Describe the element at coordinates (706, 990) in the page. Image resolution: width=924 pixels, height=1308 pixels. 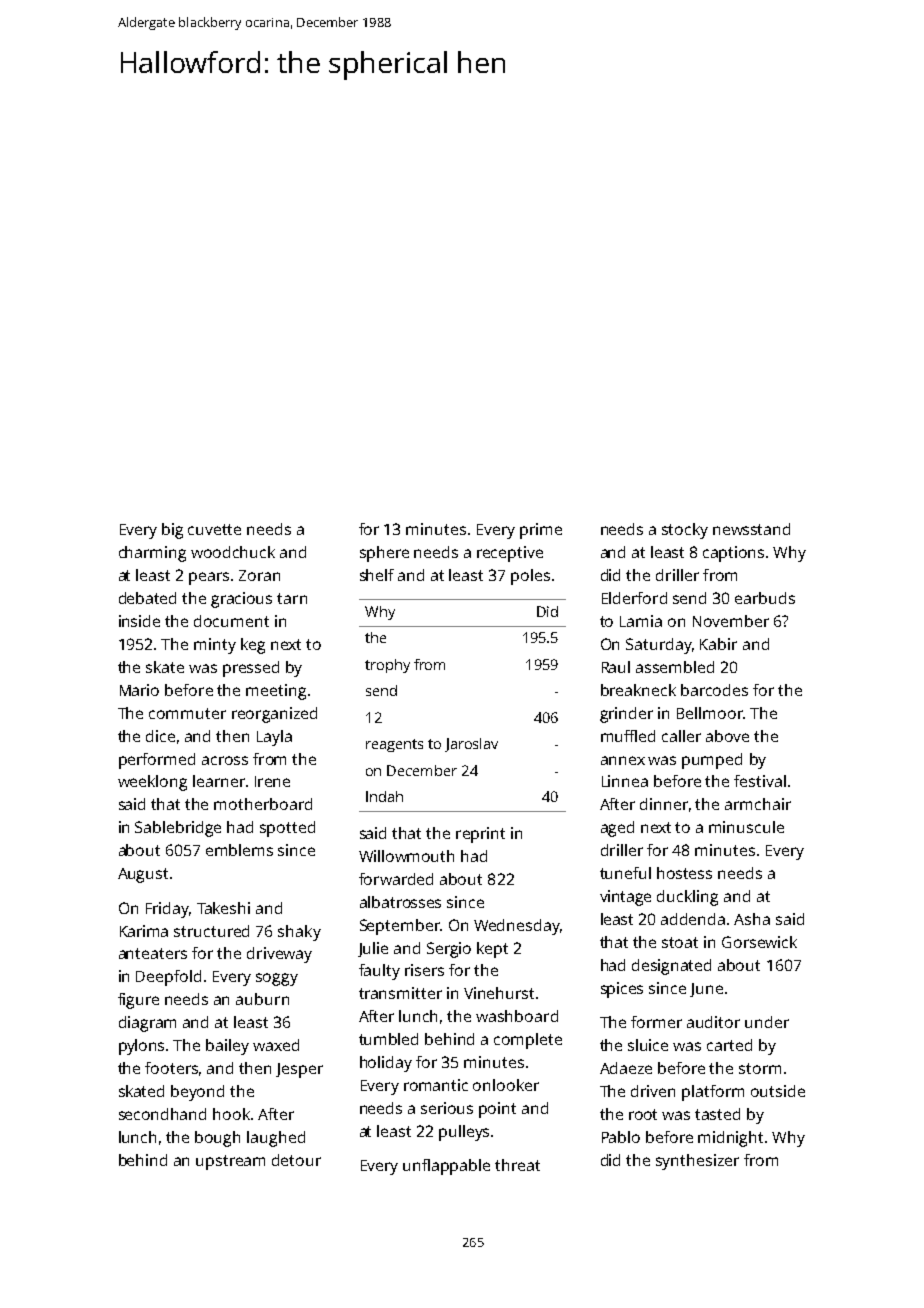
I see `June` at that location.
